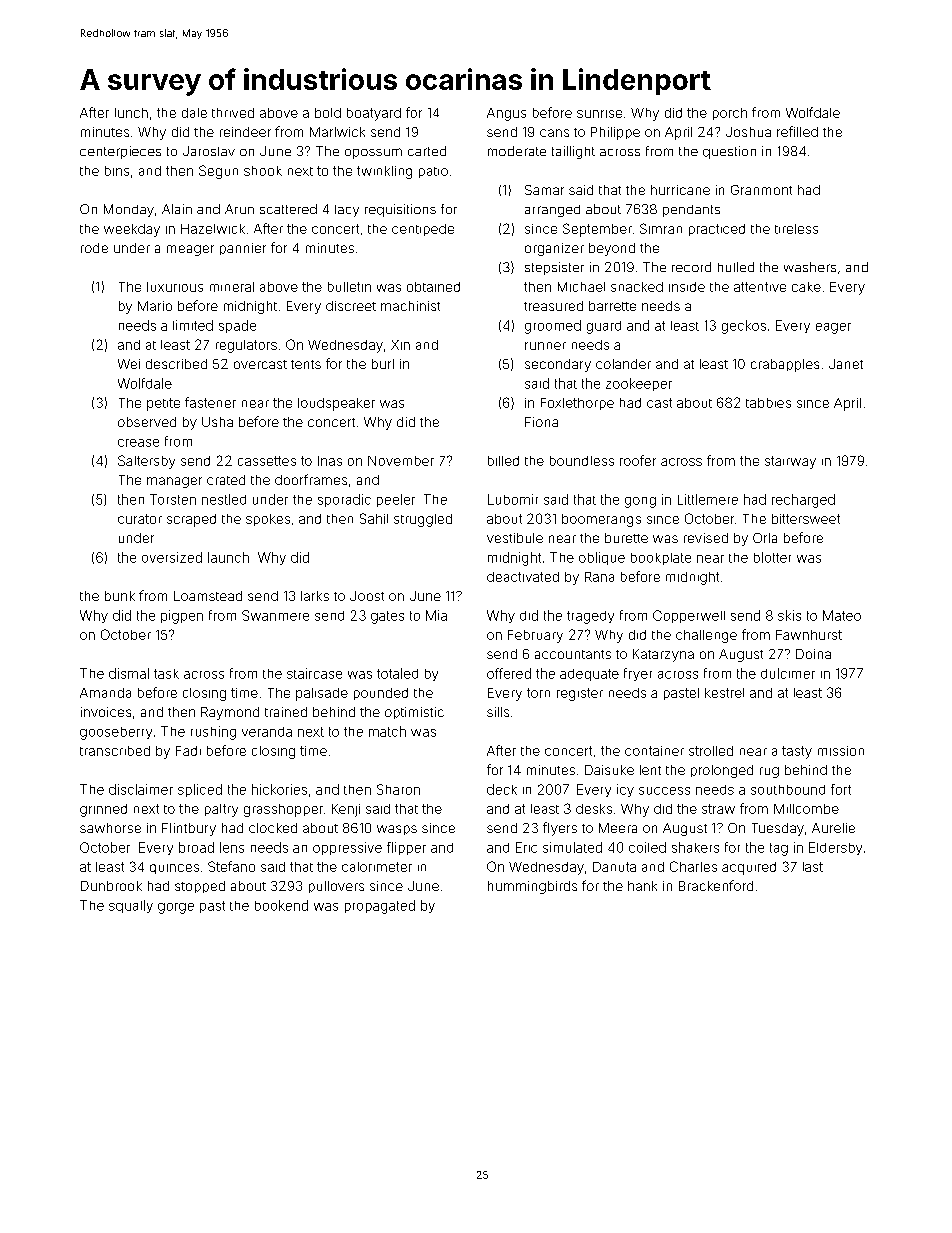 The width and height of the document is (952, 1233). Describe the element at coordinates (414, 713) in the document. I see `optimistic` at that location.
